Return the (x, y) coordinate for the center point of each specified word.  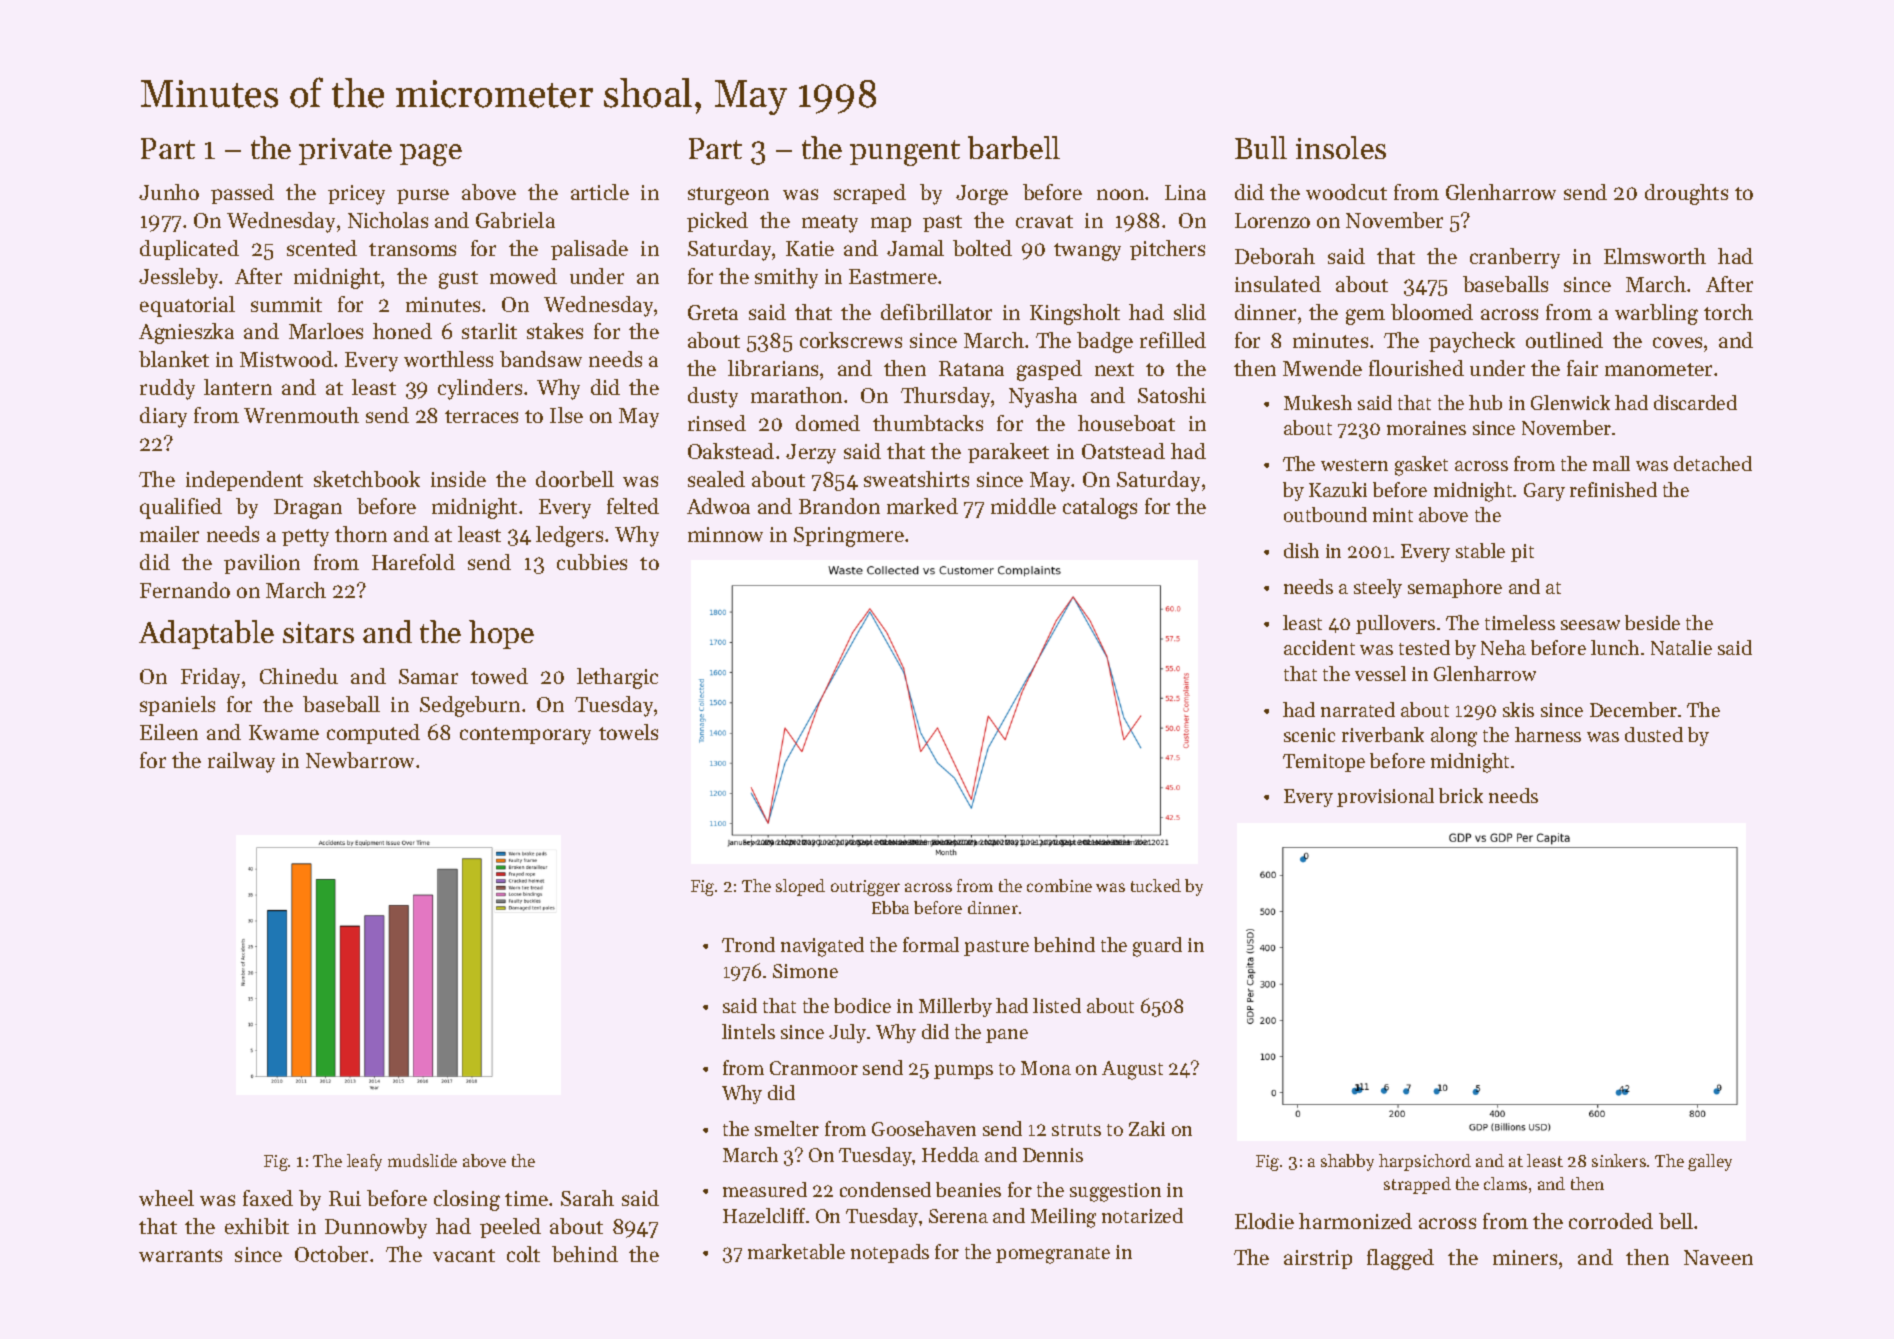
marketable (796, 1251)
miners (1525, 1257)
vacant (464, 1255)
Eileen (169, 732)
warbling (1656, 314)
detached (1713, 463)
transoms (412, 249)
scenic (1309, 735)
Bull (1261, 147)
